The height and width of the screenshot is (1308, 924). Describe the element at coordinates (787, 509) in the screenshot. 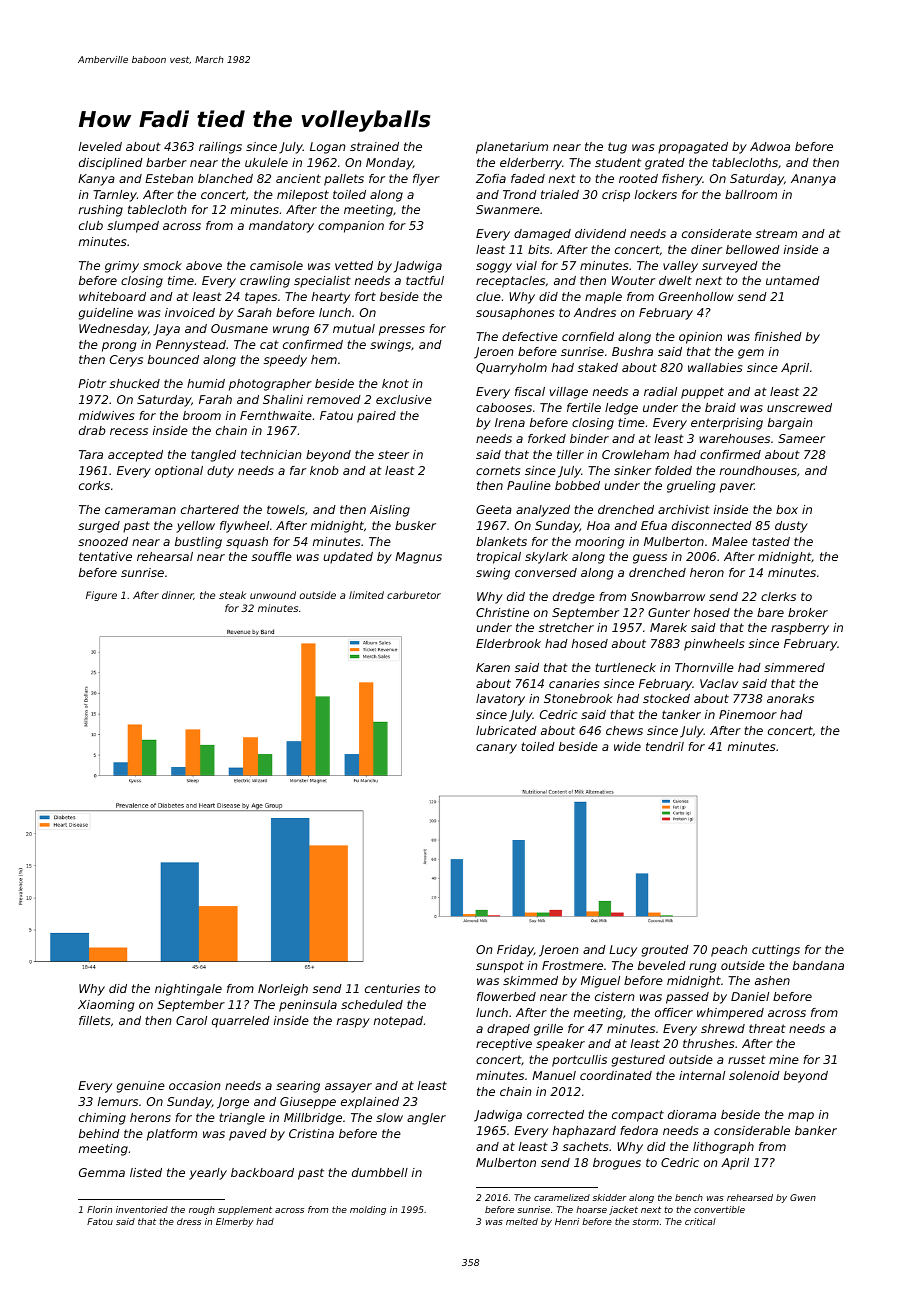

I see `box` at that location.
